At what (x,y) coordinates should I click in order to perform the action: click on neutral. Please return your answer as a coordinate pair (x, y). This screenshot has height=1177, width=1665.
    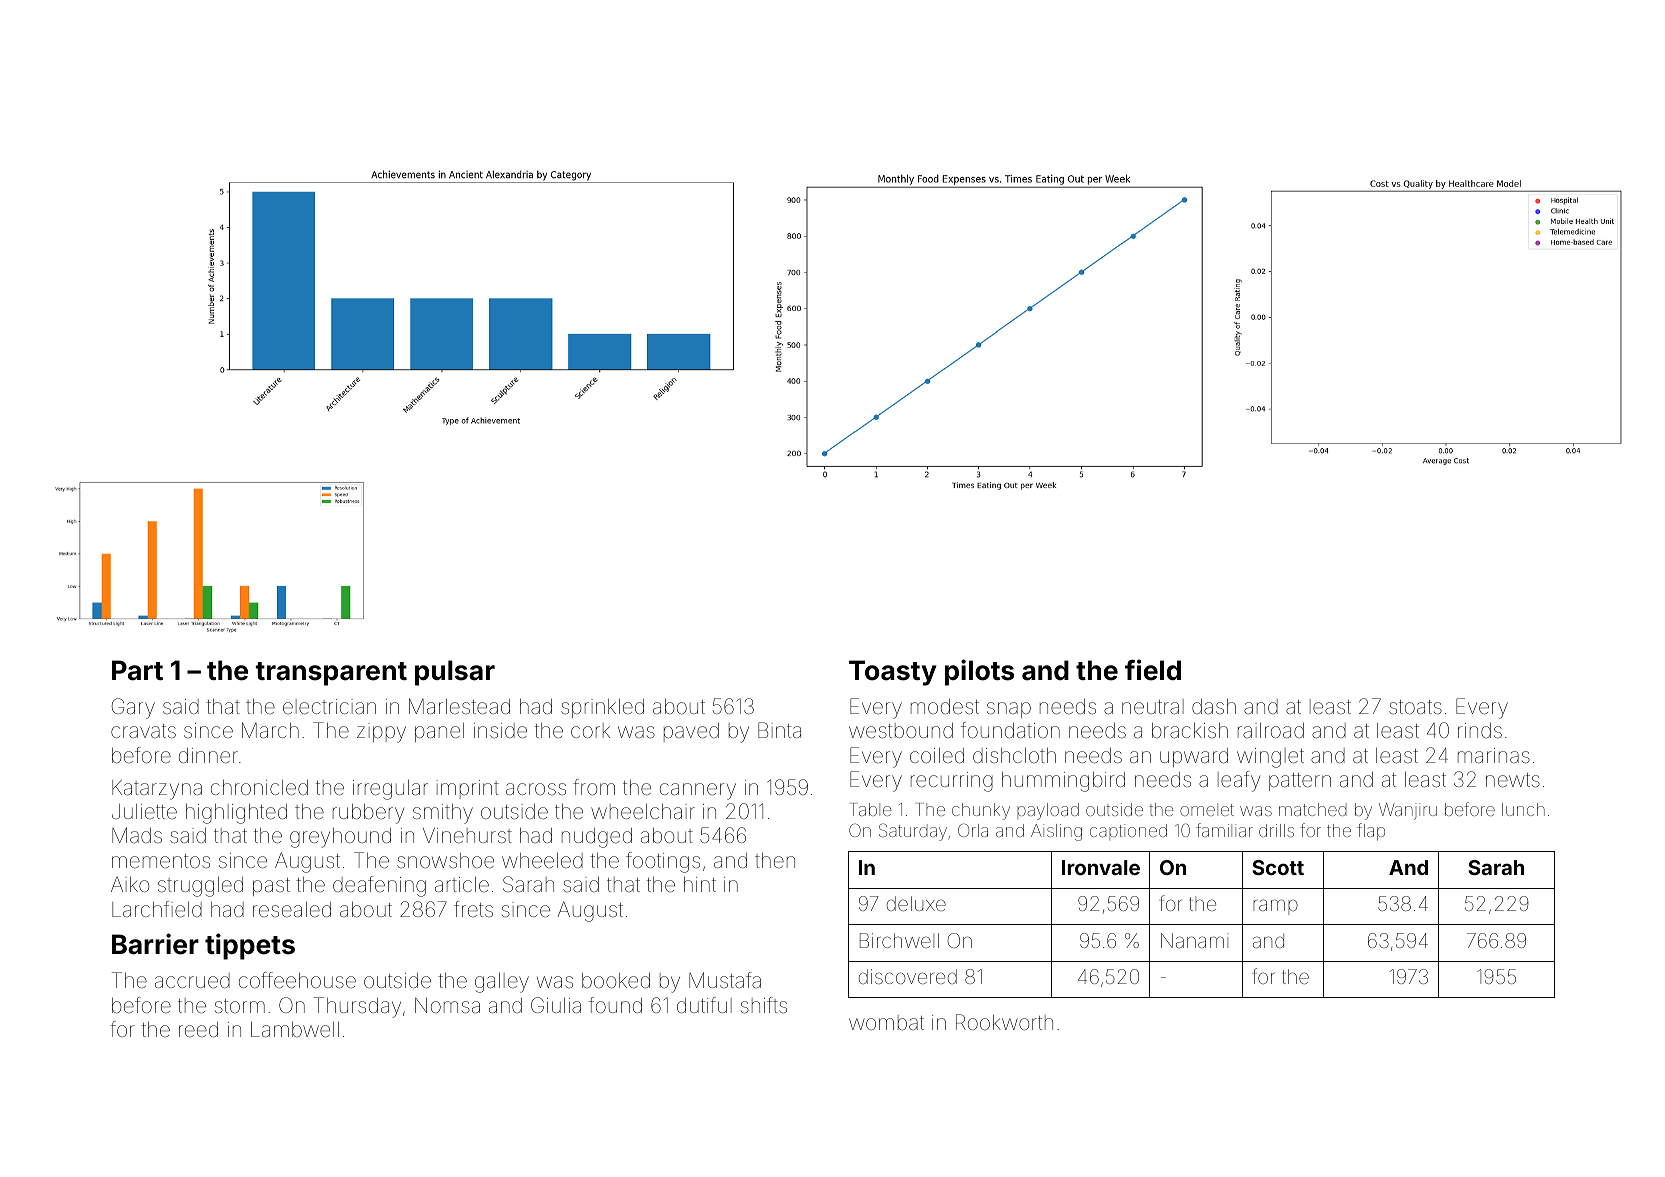
    Looking at the image, I should click on (1153, 706).
